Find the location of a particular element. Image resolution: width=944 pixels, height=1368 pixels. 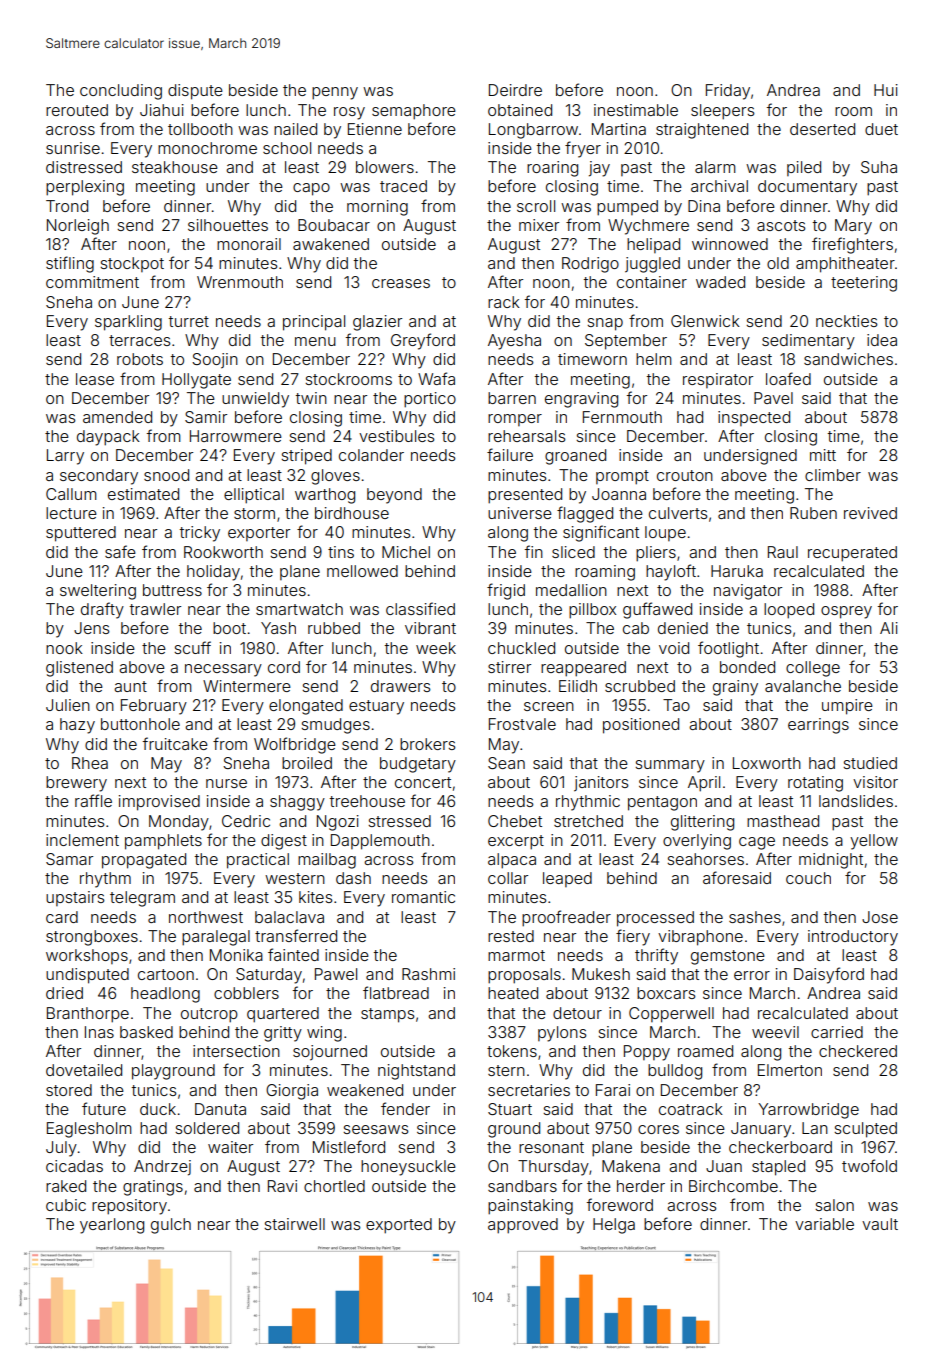

budgetary is located at coordinates (418, 765).
